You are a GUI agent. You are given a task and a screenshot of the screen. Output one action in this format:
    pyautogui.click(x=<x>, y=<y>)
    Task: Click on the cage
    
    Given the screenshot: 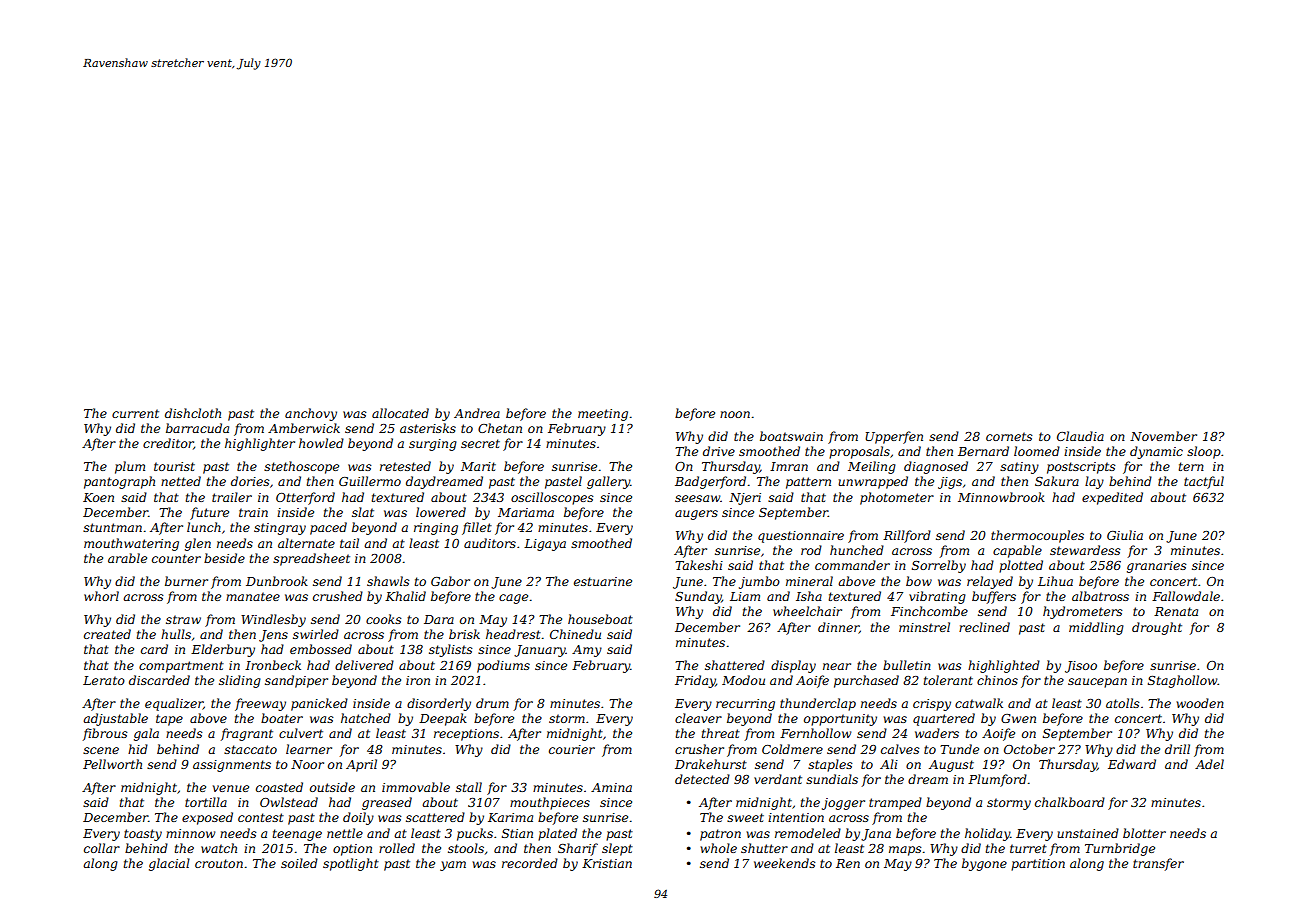 What is the action you would take?
    pyautogui.click(x=513, y=599)
